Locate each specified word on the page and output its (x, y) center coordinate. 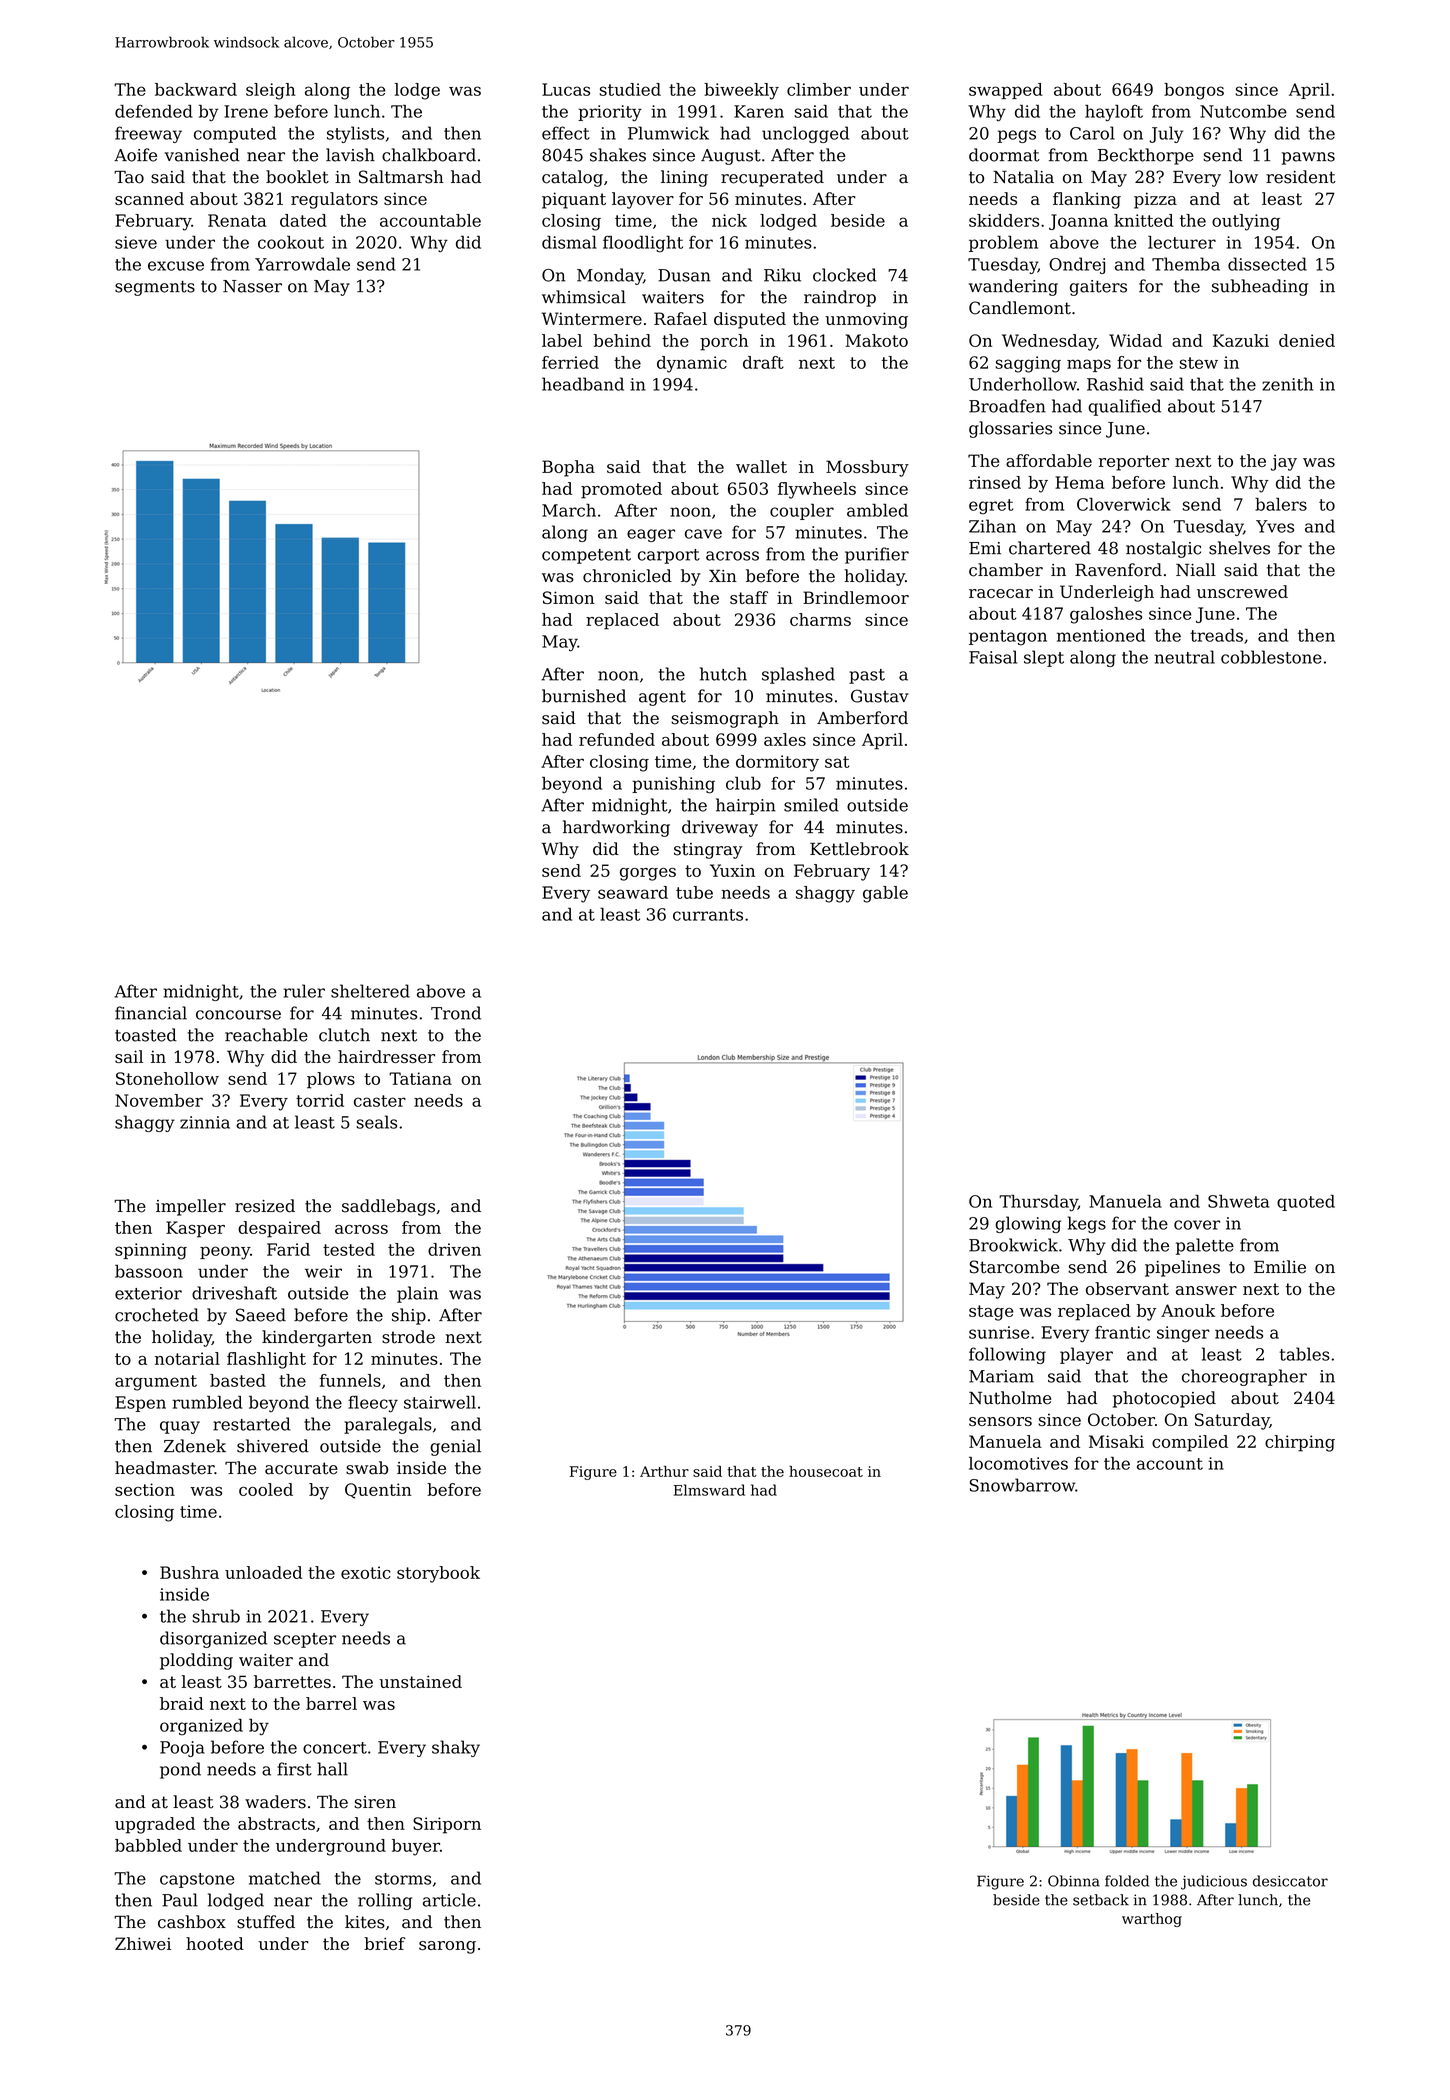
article (449, 1900)
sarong (447, 1947)
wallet (761, 466)
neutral (1185, 657)
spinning (151, 1251)
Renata (237, 220)
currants (708, 915)
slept (1044, 658)
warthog (1152, 1920)
